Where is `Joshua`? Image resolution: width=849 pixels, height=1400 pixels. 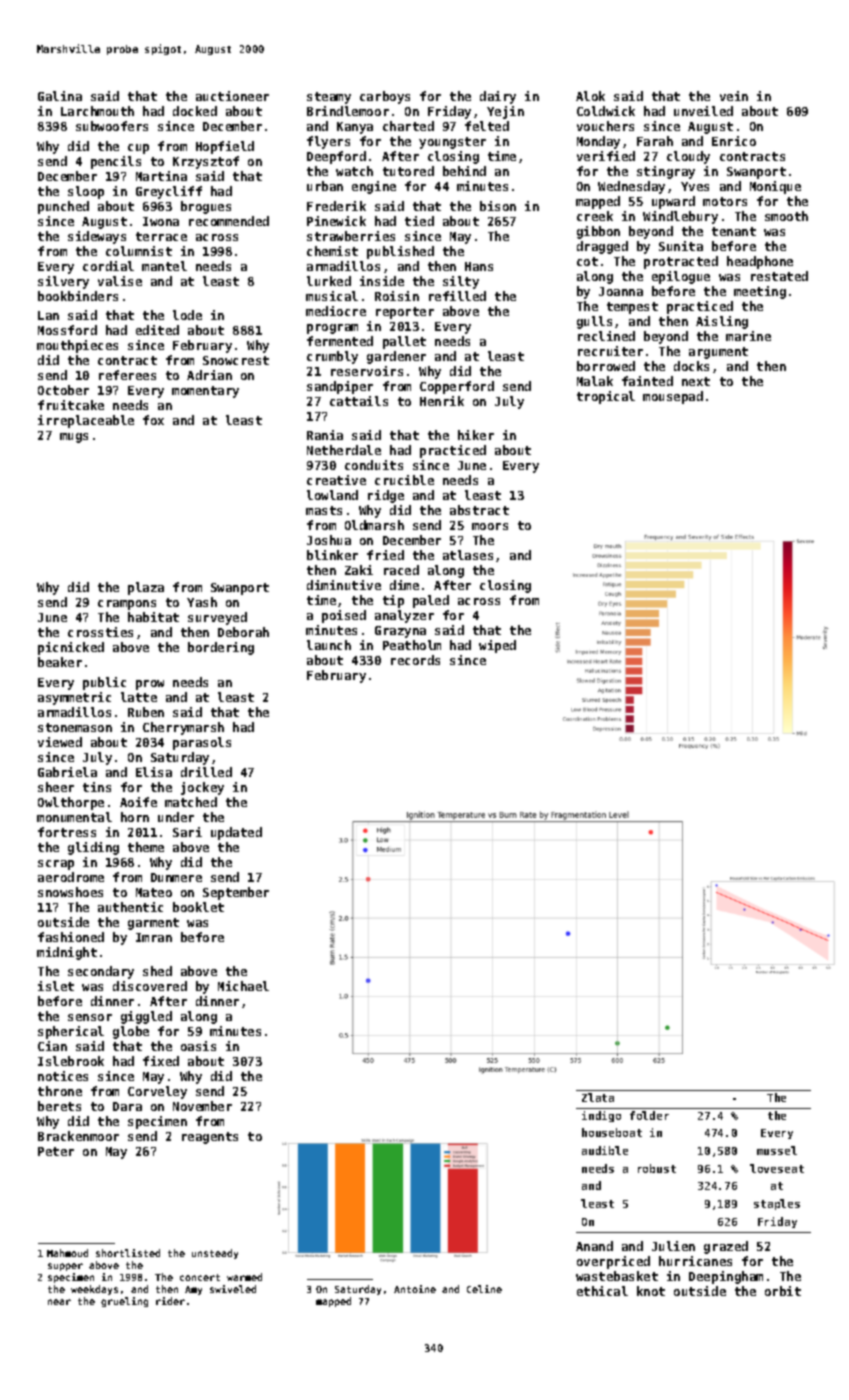
Joshua is located at coordinates (329, 540).
